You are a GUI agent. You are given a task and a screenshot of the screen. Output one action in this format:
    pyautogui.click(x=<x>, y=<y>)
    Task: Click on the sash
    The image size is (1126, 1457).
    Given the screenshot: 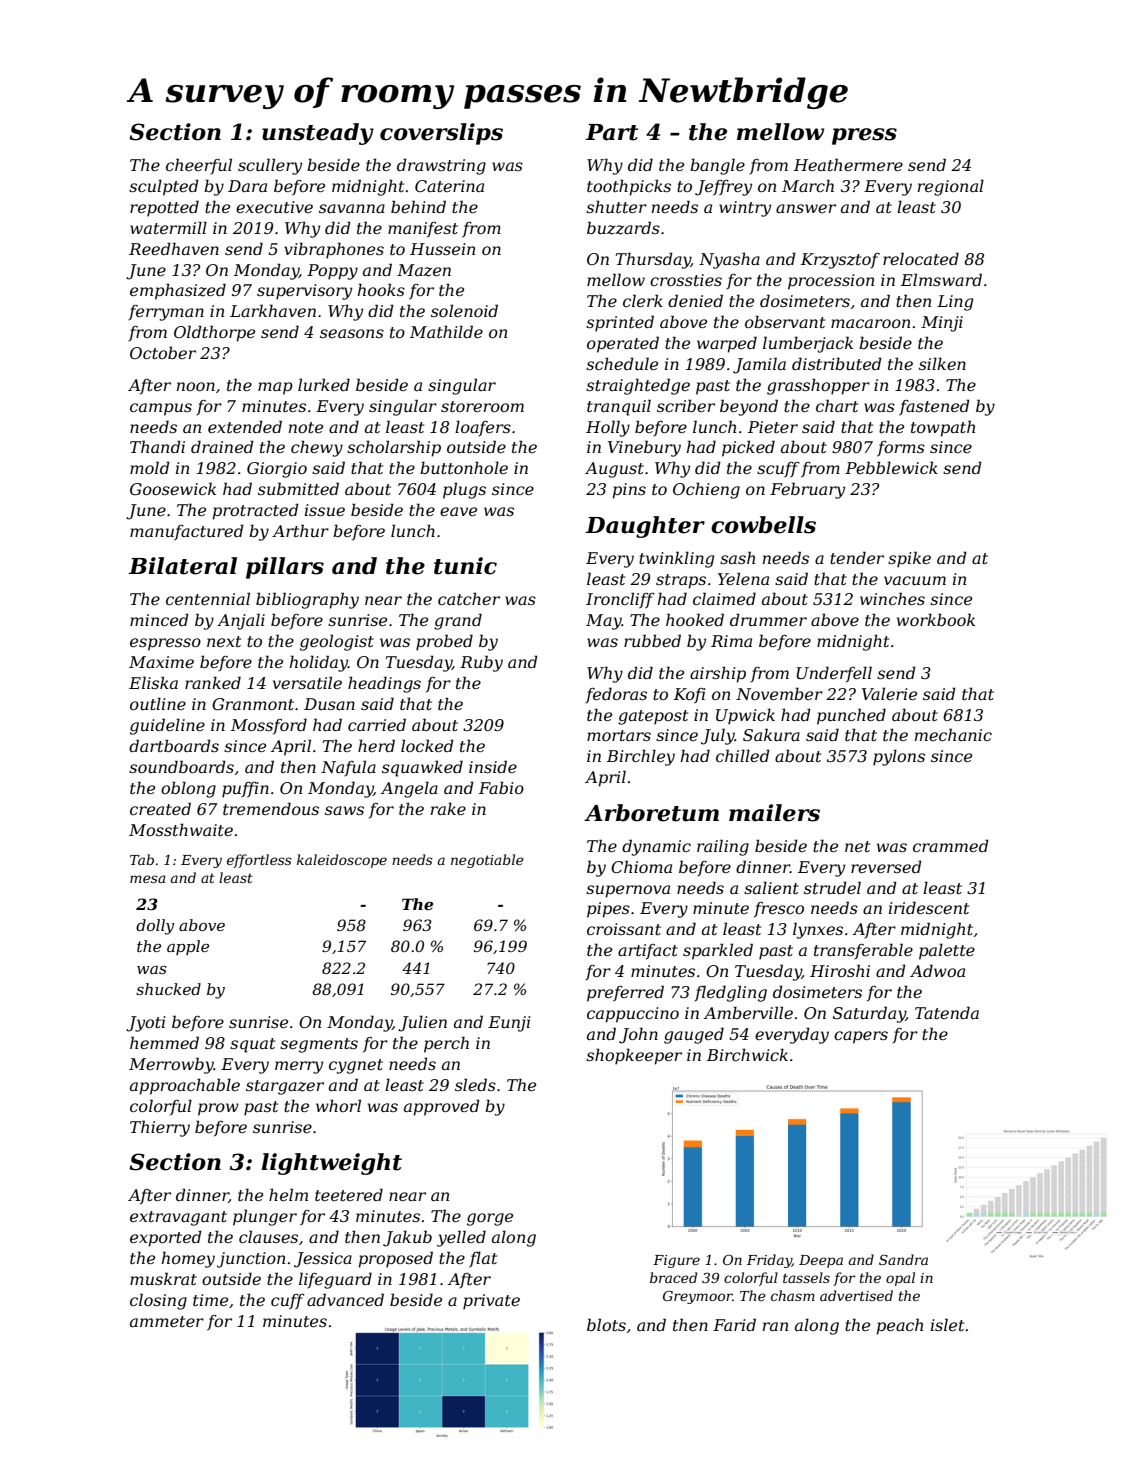 What is the action you would take?
    pyautogui.click(x=737, y=557)
